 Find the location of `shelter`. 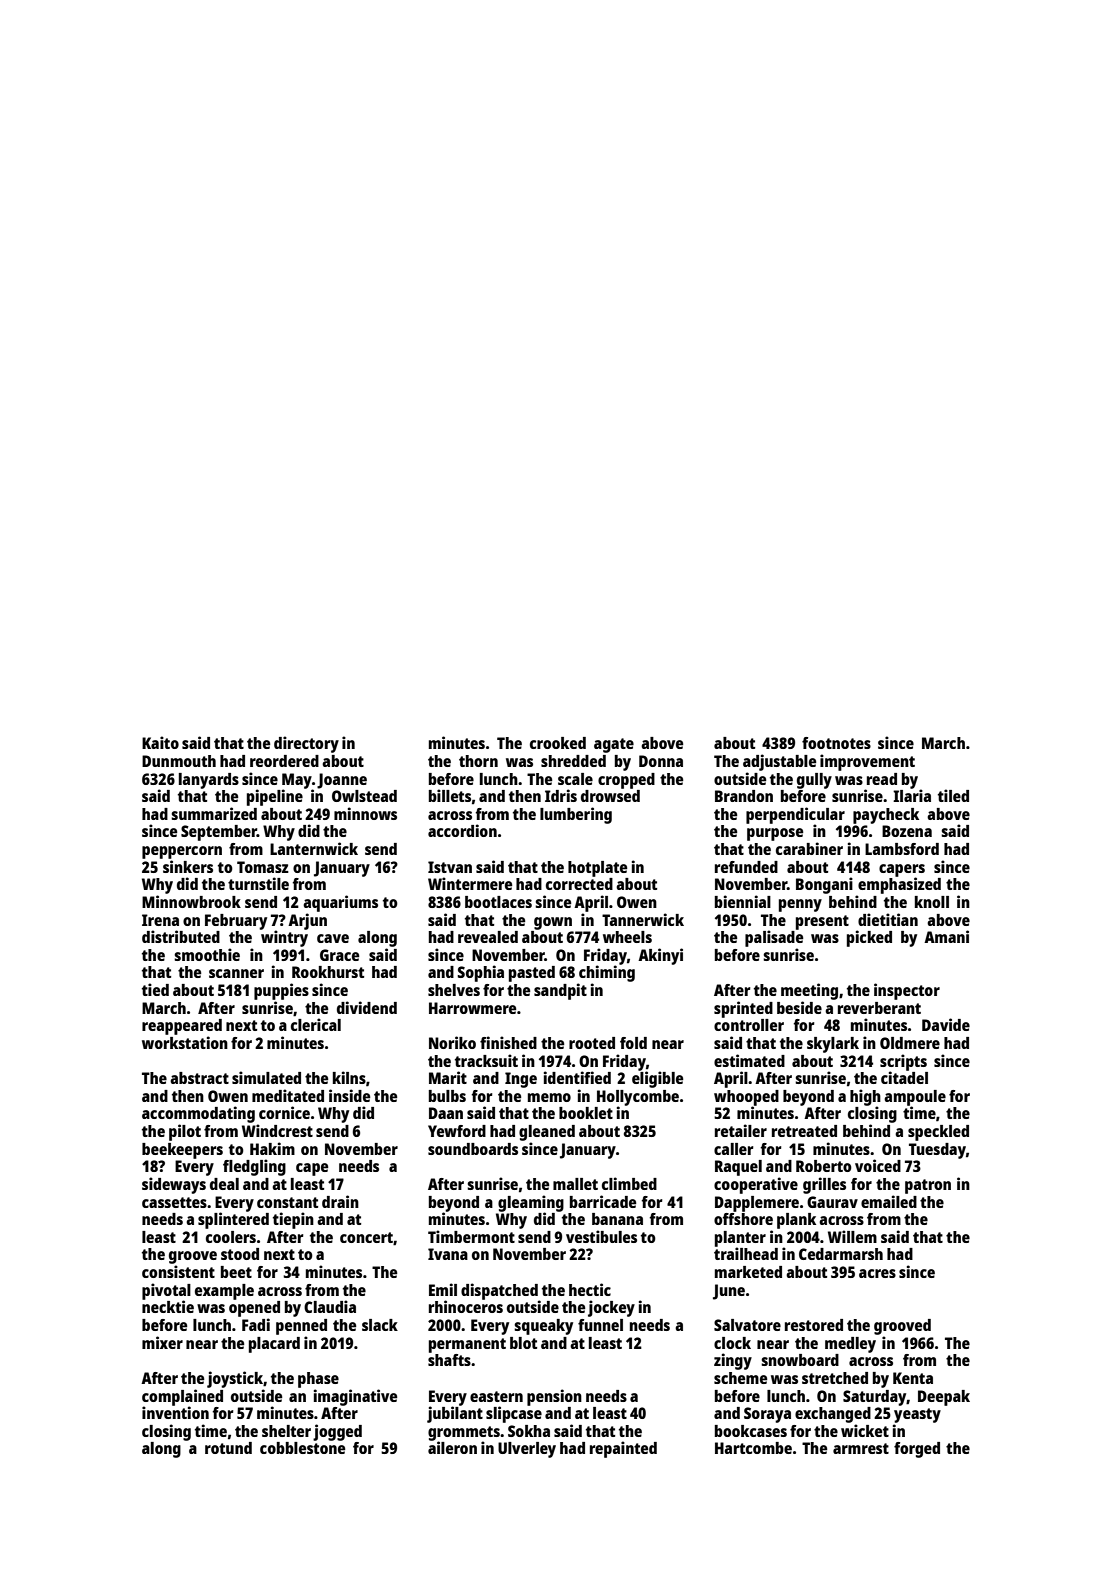

shelter is located at coordinates (286, 1431).
